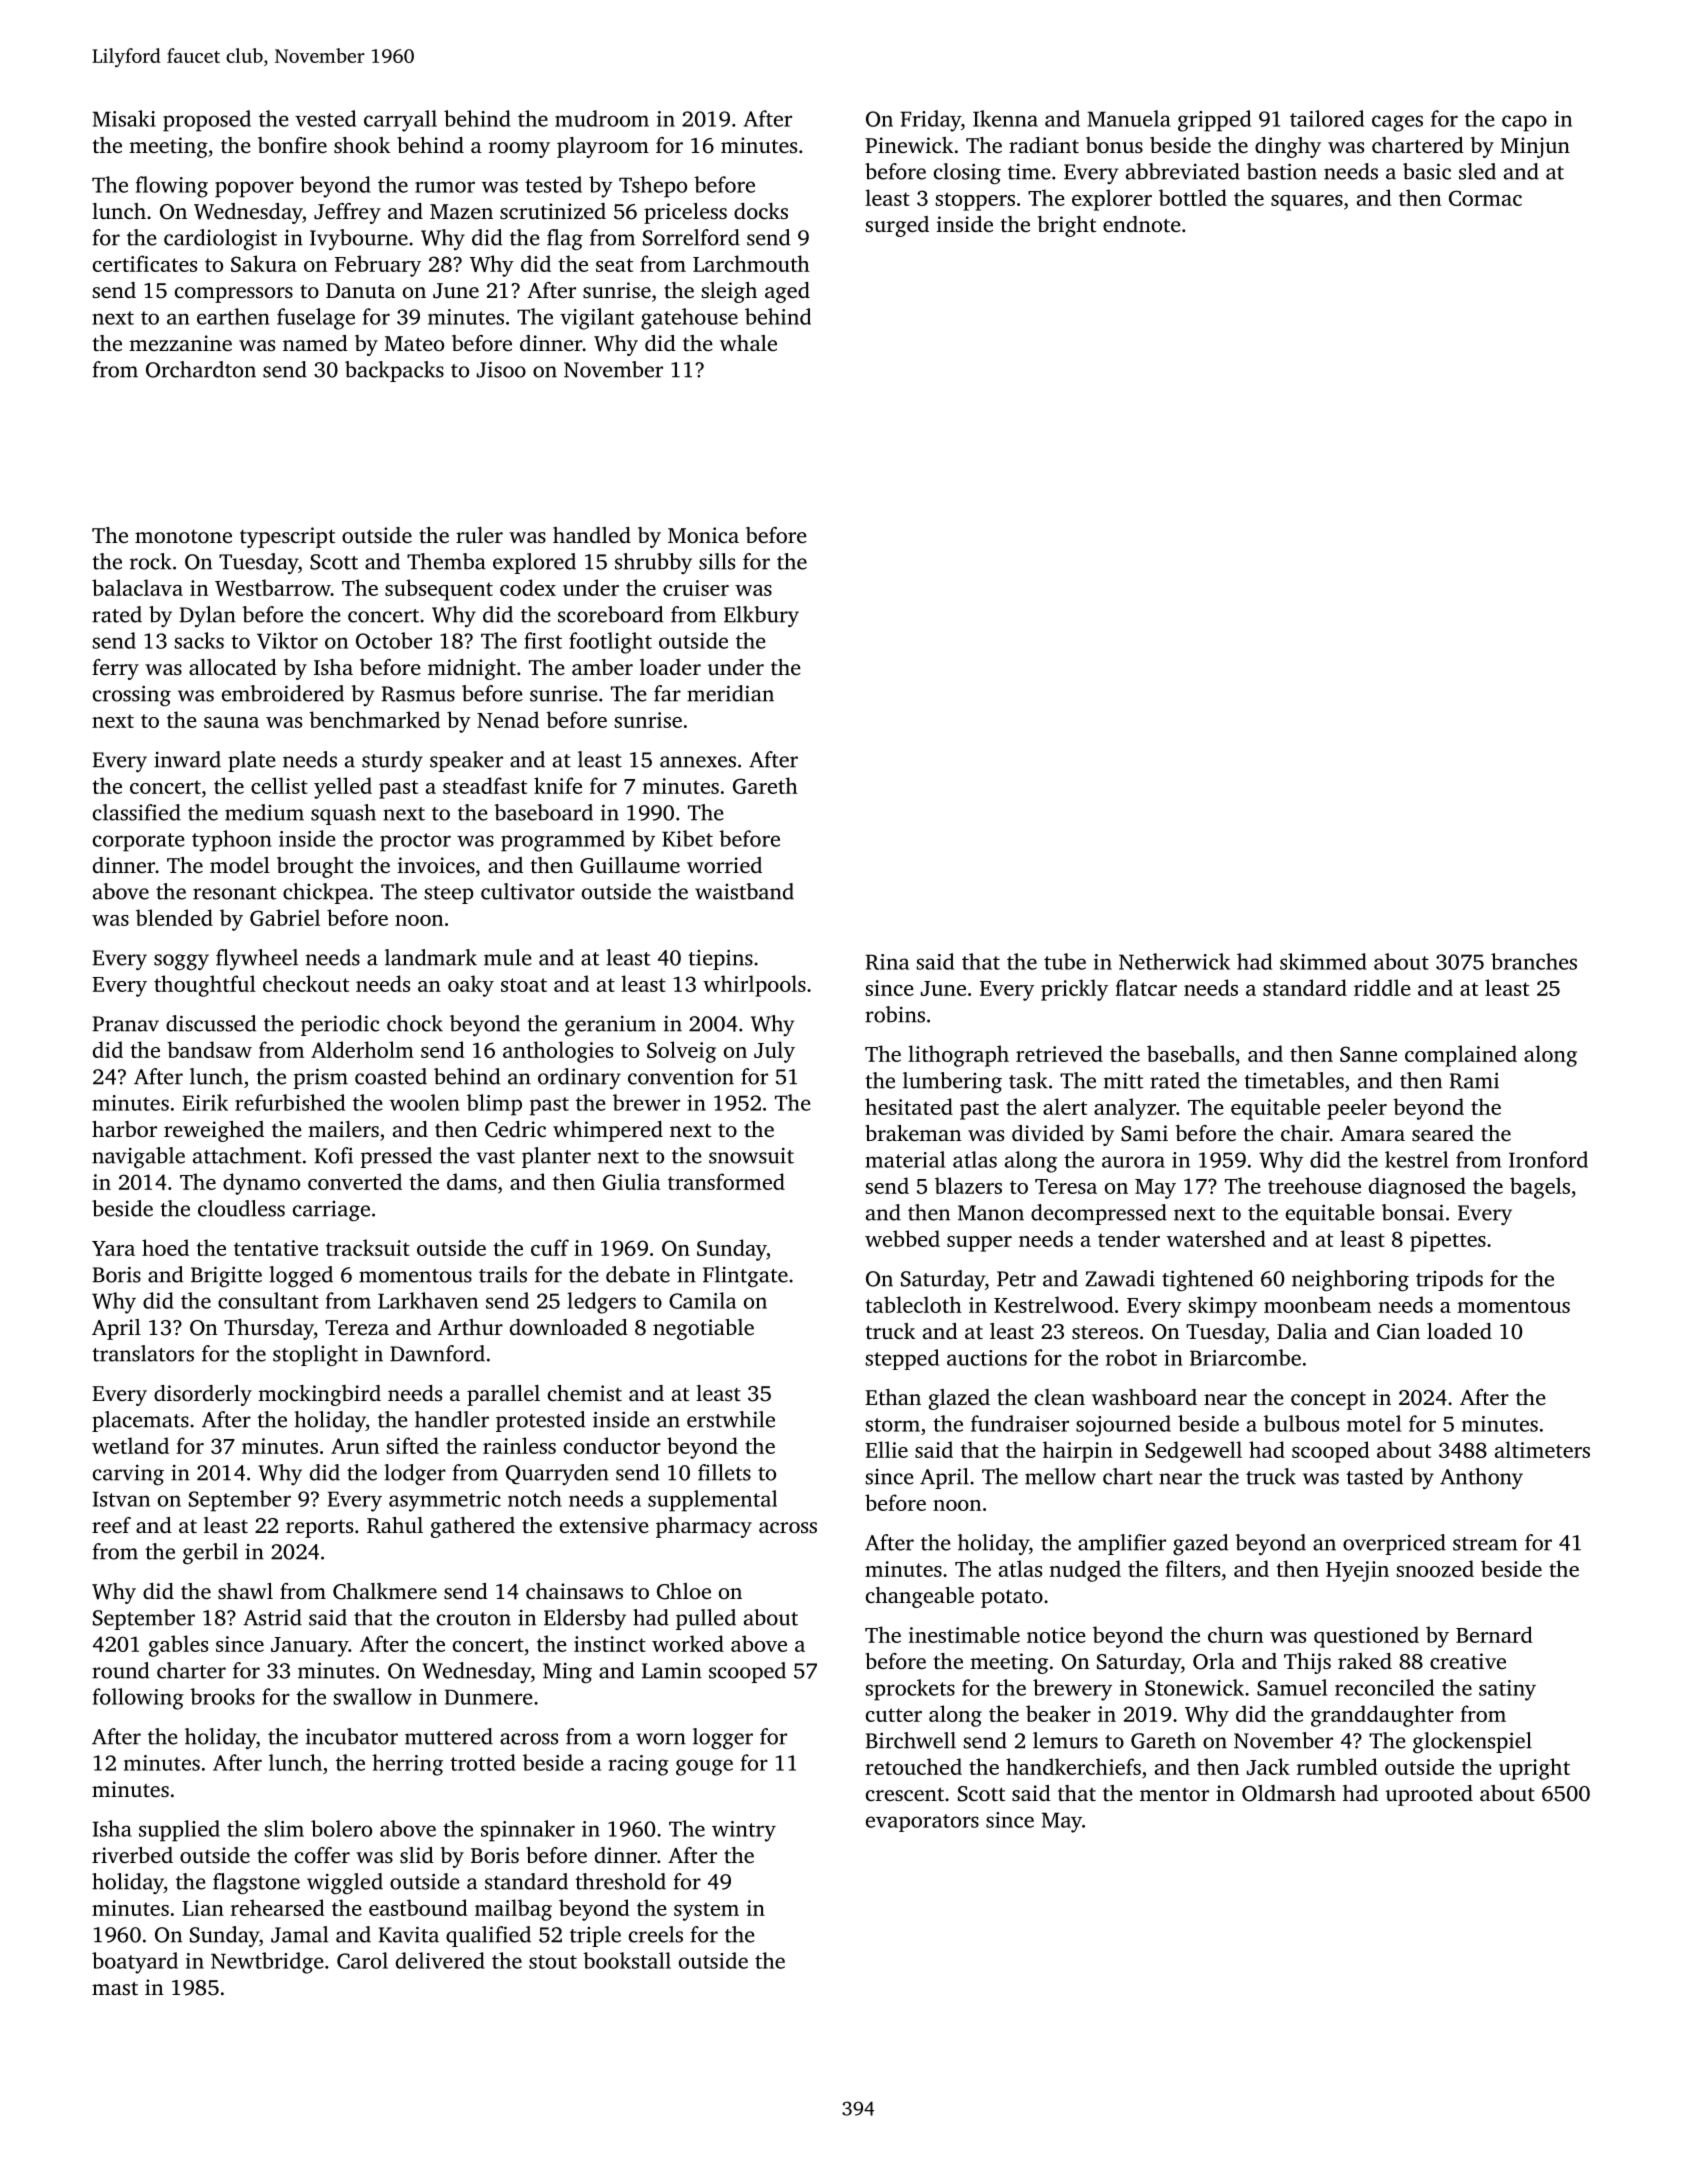 This page has width=1683, height=2178. Describe the element at coordinates (653, 187) in the page. I see `Tshepo` at that location.
